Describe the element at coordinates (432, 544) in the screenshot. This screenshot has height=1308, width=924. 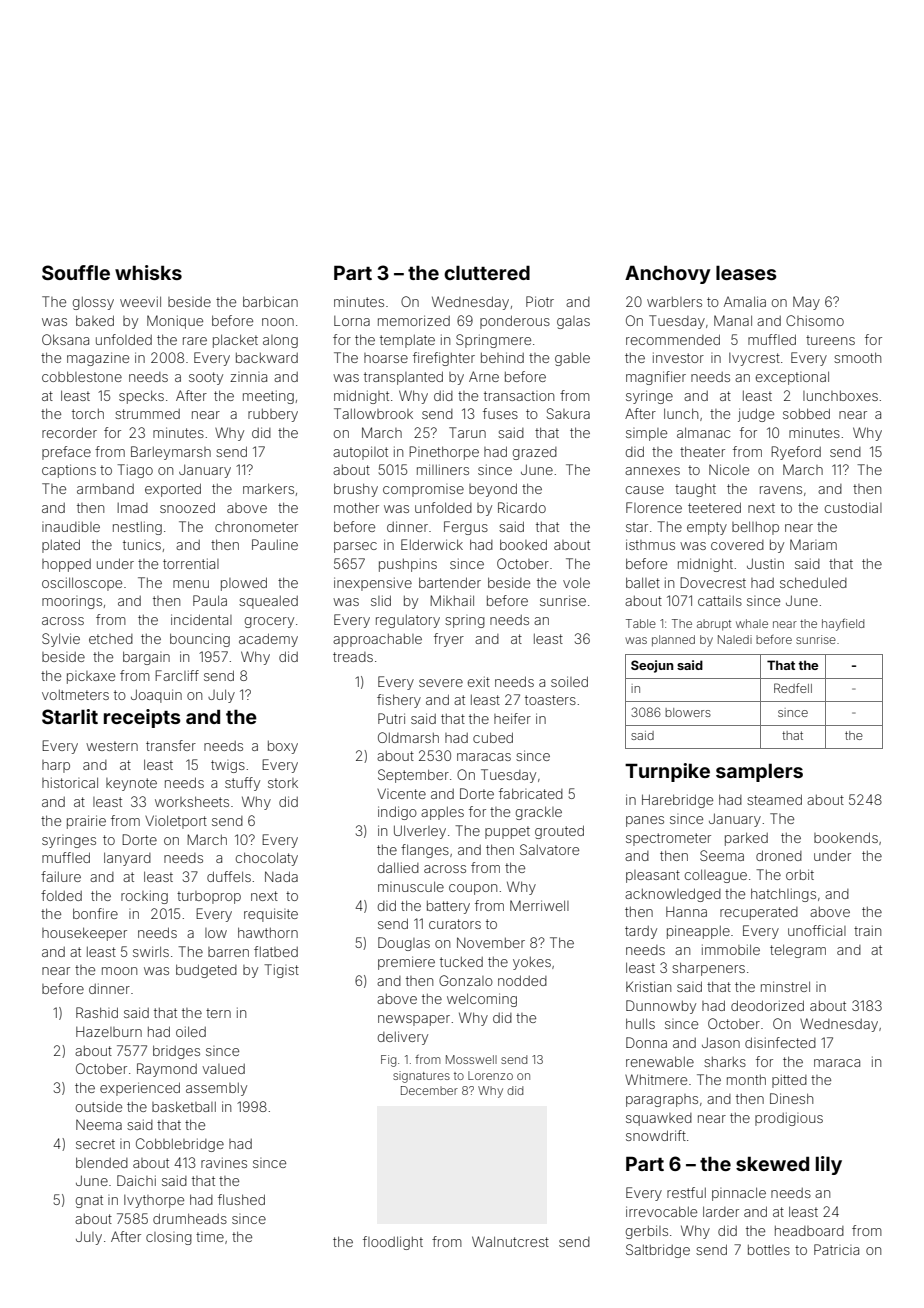
I see `Elderwick` at that location.
